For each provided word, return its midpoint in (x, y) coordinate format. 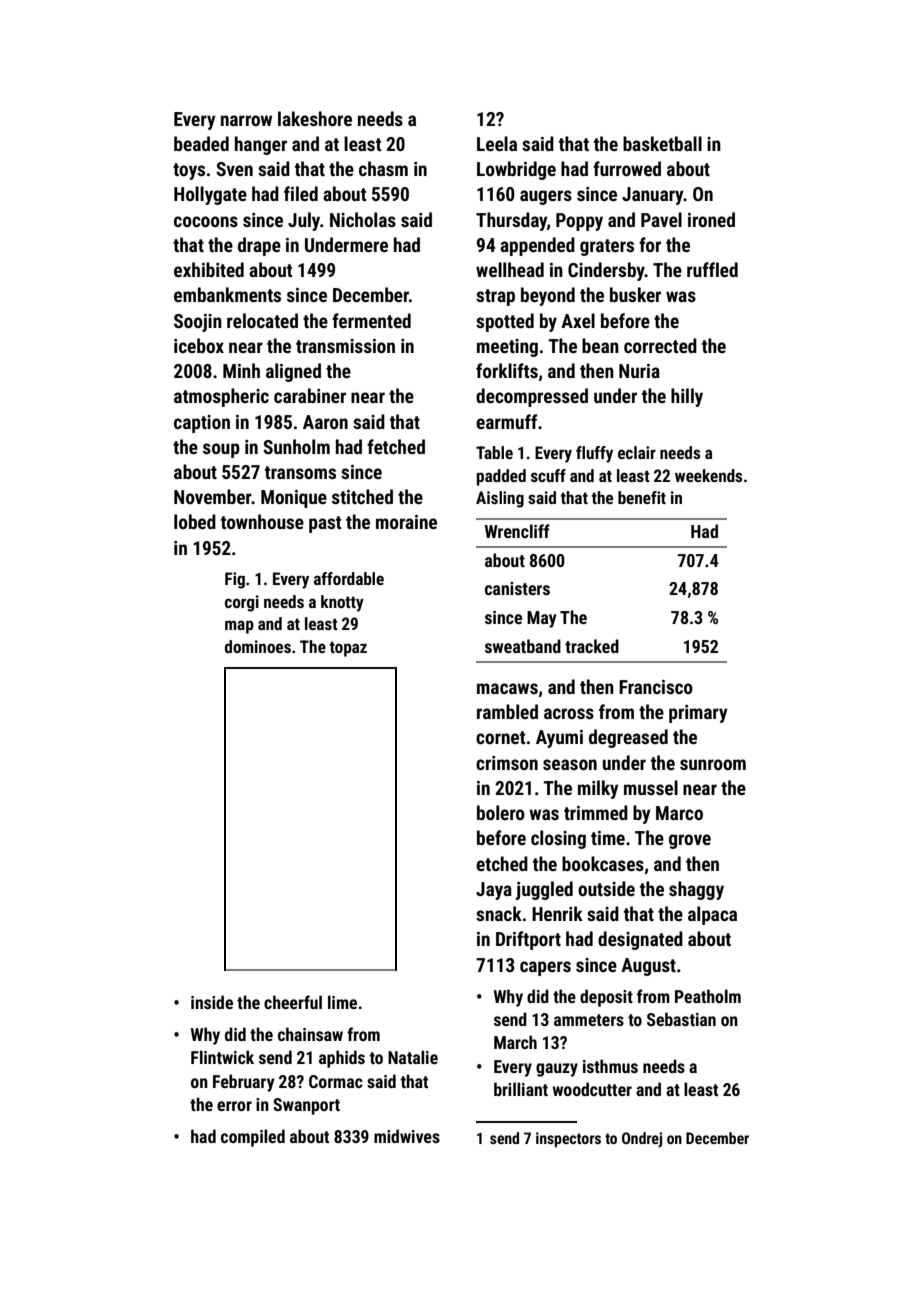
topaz (348, 649)
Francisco (656, 687)
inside (212, 1002)
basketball (662, 143)
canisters (517, 588)
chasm (383, 168)
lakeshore (315, 118)
